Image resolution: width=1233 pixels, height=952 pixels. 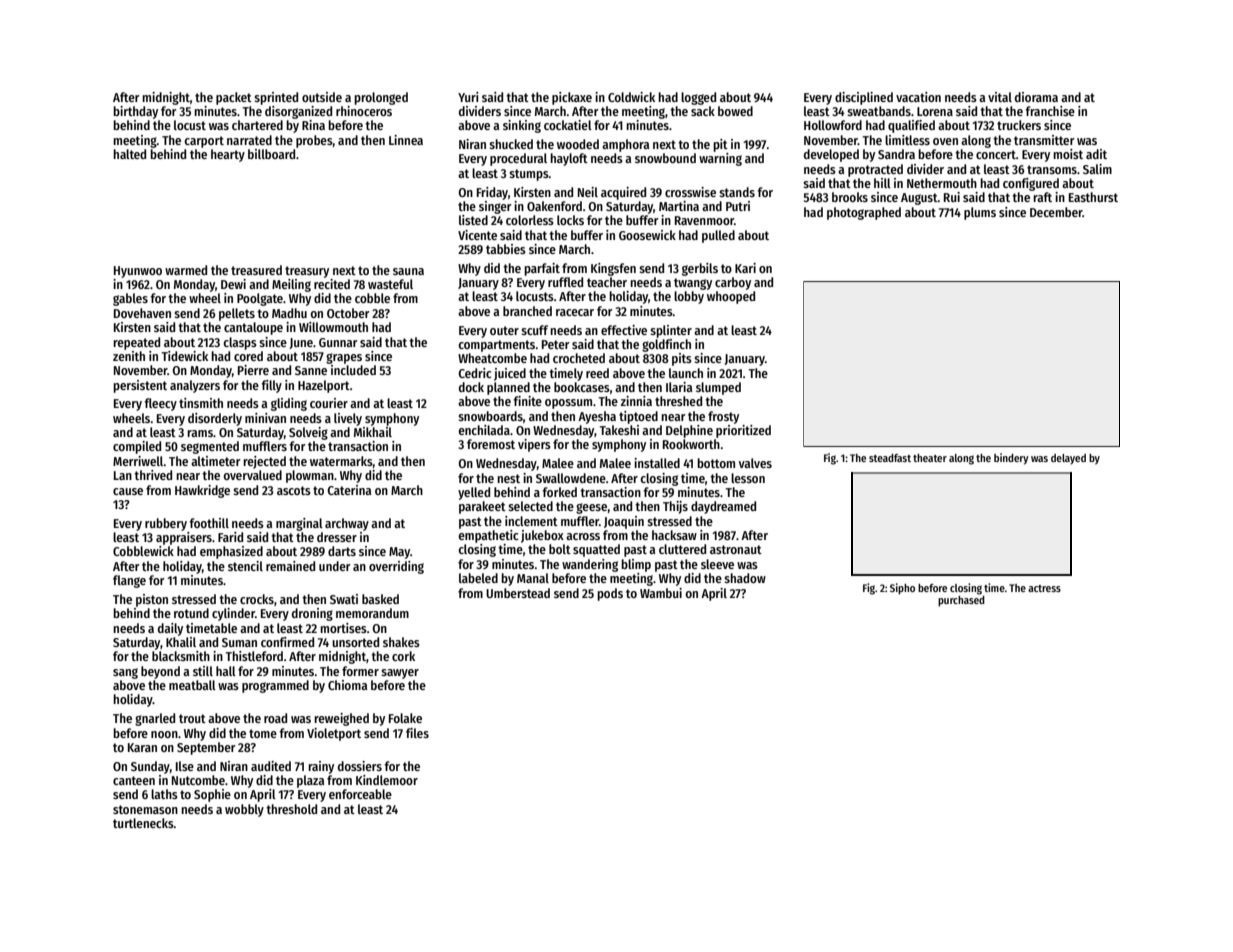 I want to click on Kindlemoor, so click(x=387, y=780).
